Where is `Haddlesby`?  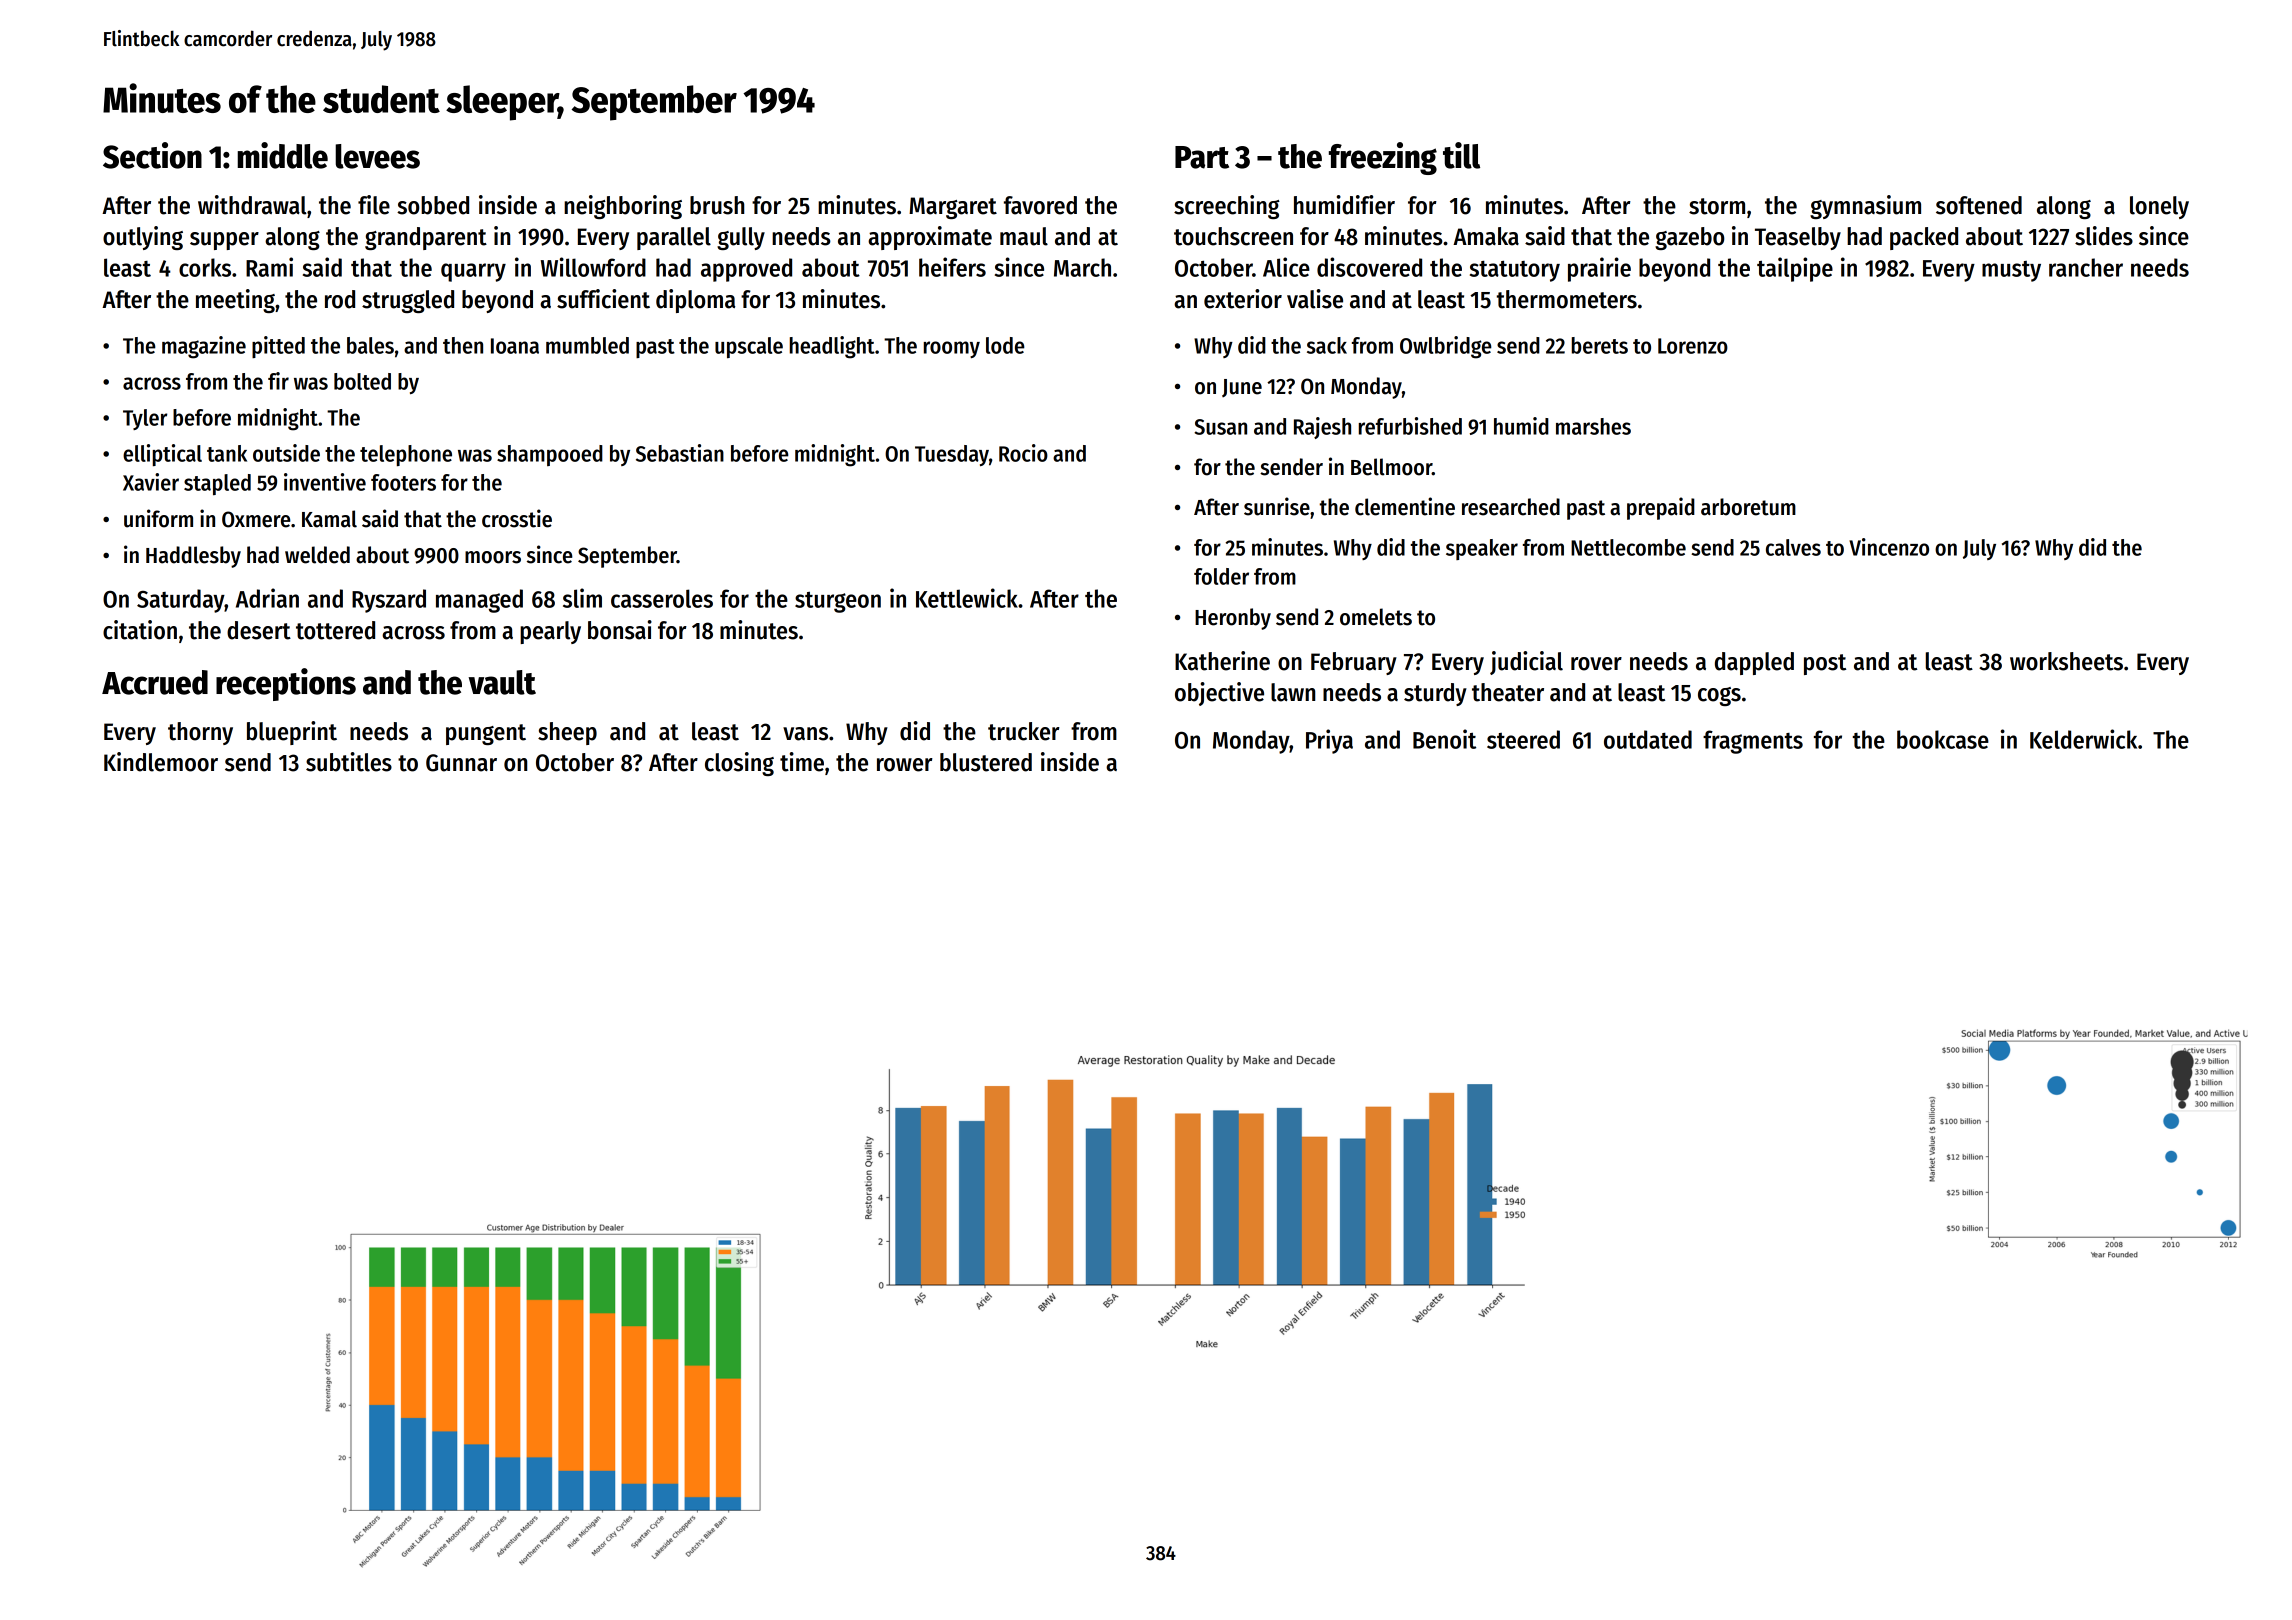
Haddlesby is located at coordinates (193, 557).
